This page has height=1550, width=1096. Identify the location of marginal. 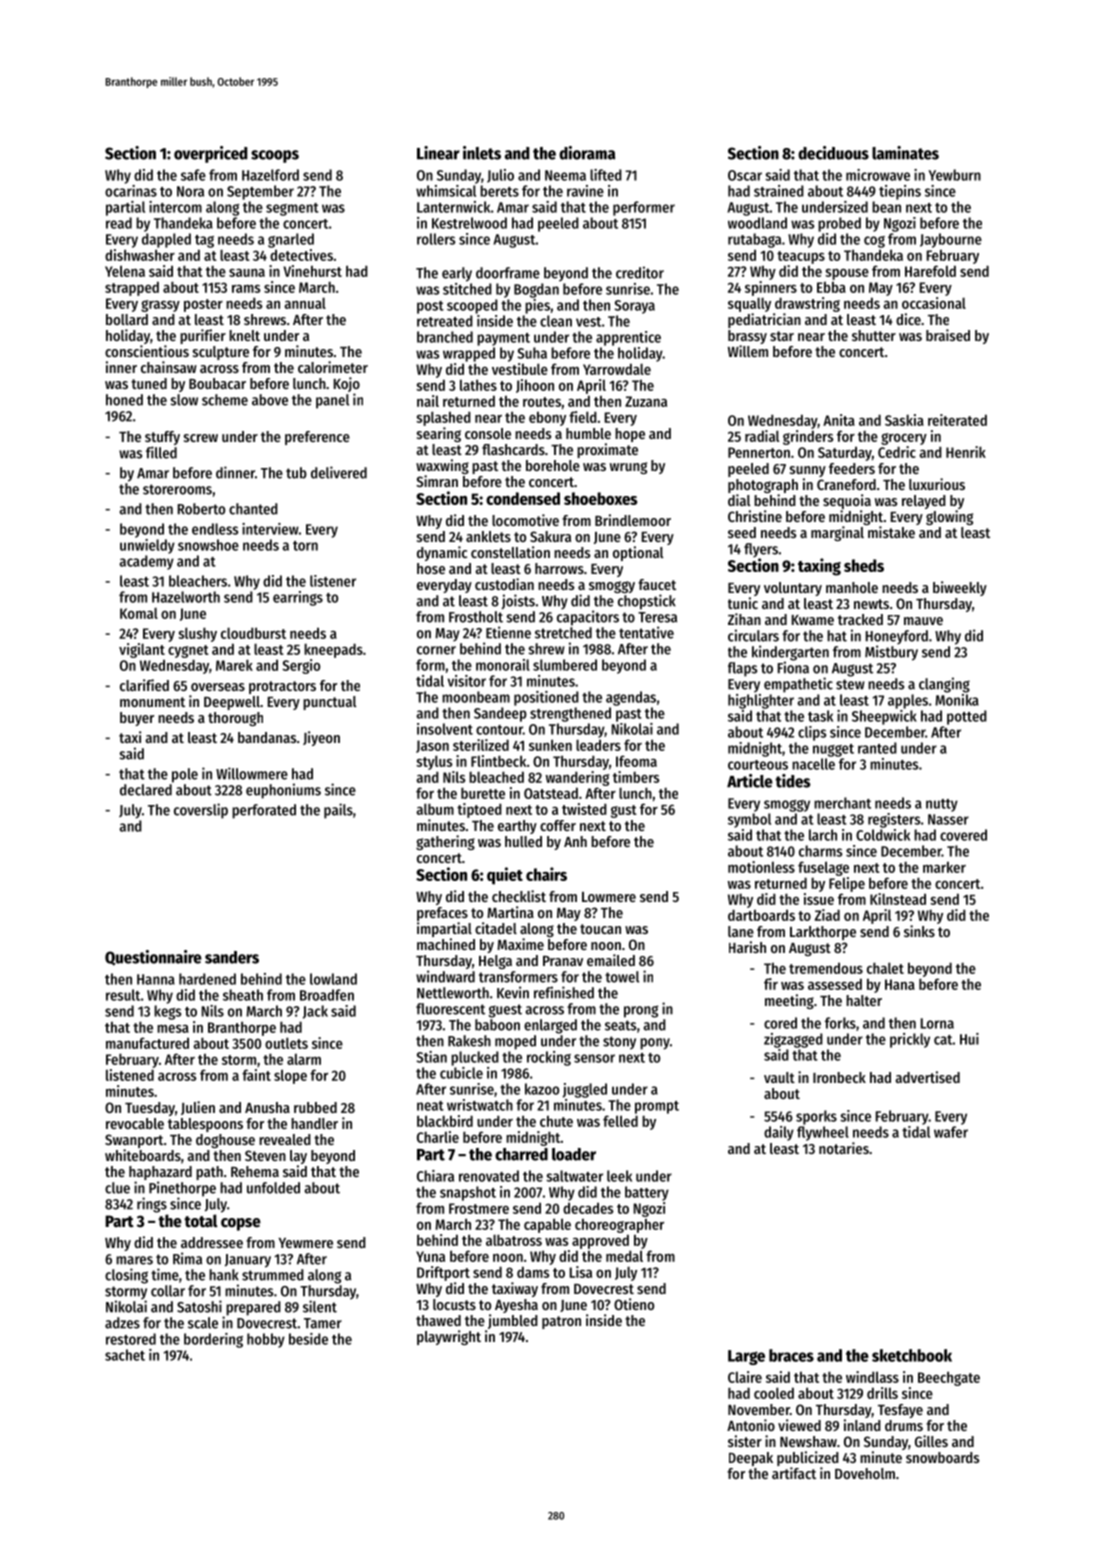
(837, 533).
